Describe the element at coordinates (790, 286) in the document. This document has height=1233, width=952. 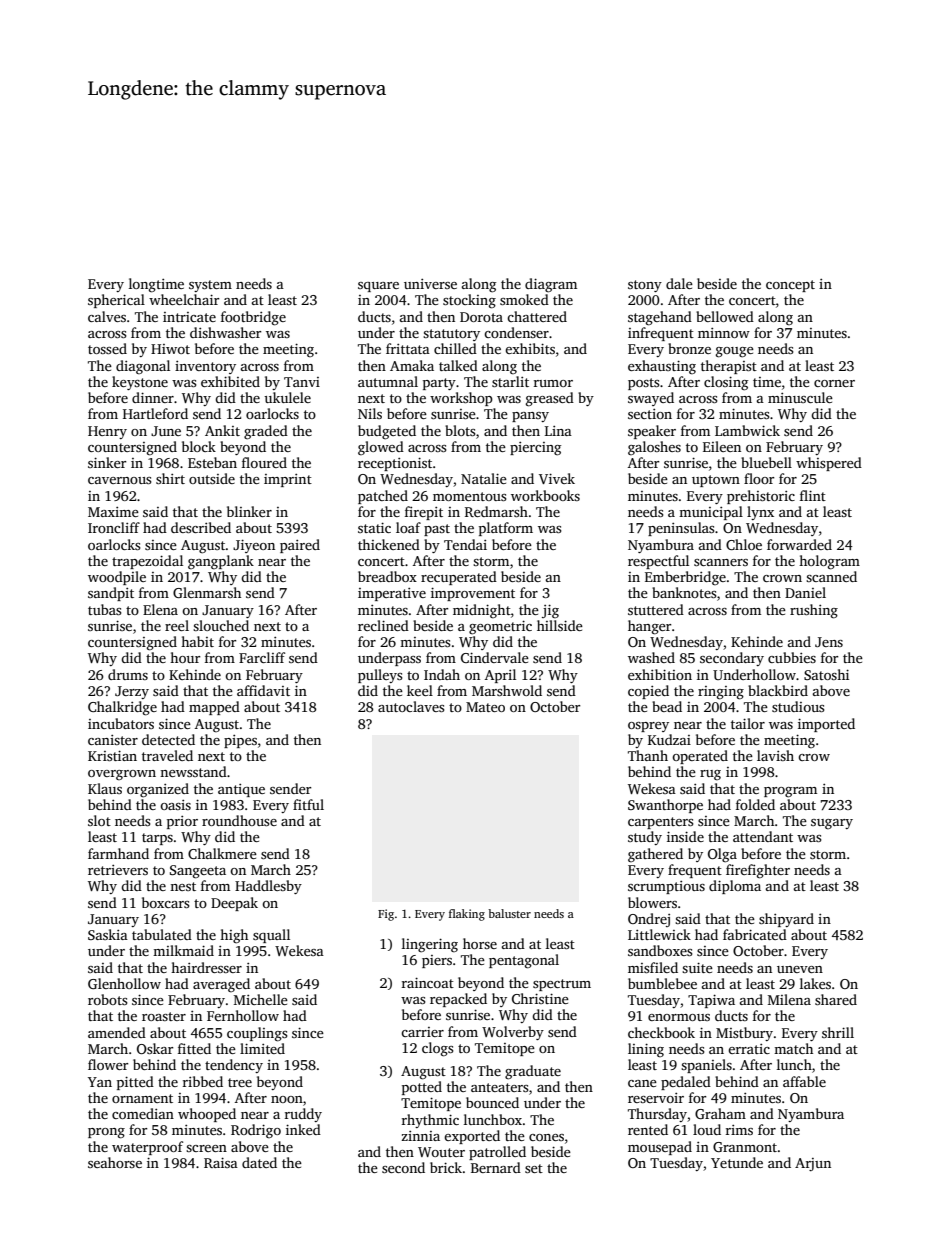
I see `concept` at that location.
